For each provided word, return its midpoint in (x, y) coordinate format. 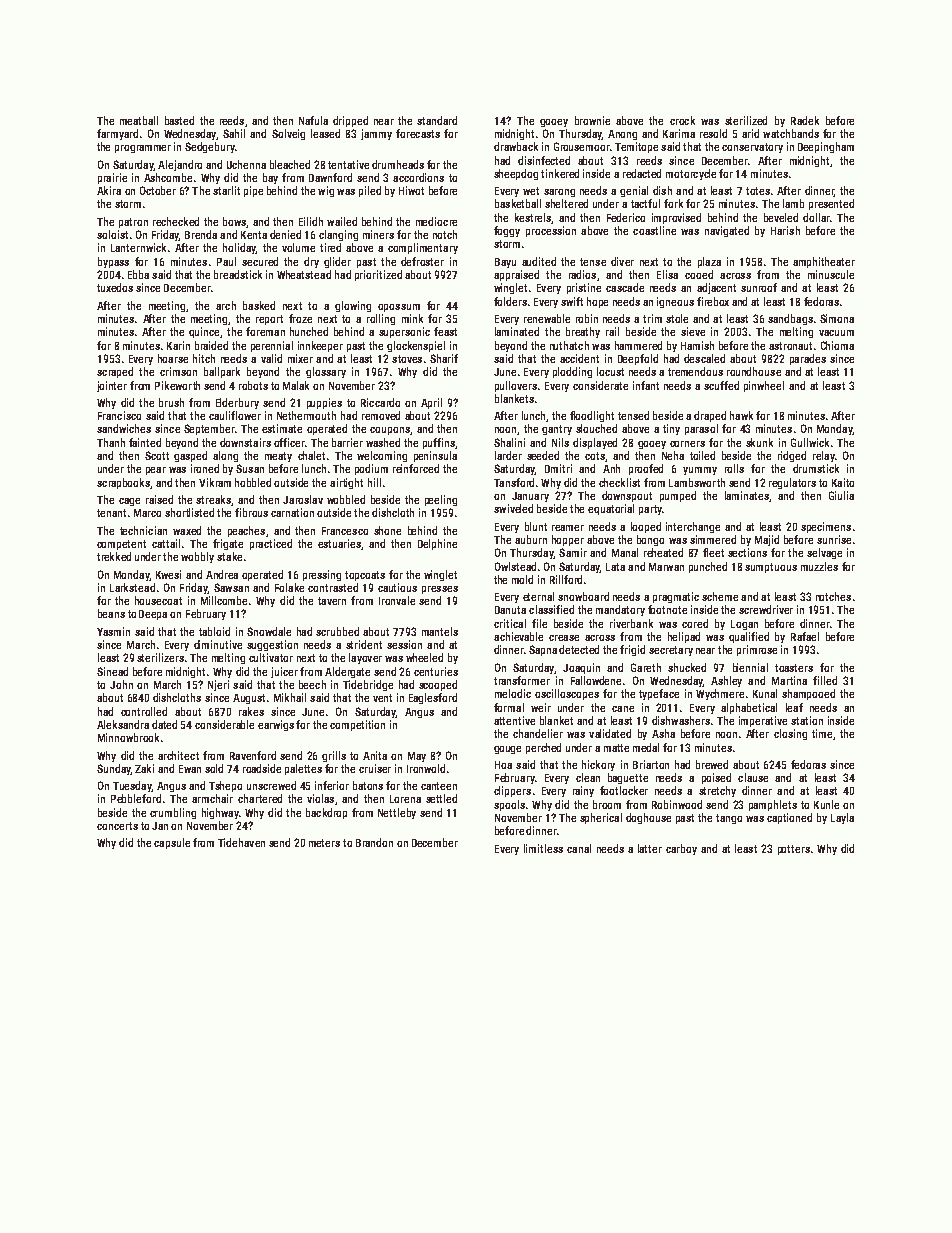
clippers (512, 791)
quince (204, 332)
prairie (112, 178)
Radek (805, 120)
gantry (557, 430)
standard (437, 120)
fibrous (251, 512)
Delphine (437, 544)
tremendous (695, 371)
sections (747, 552)
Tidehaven (241, 842)
